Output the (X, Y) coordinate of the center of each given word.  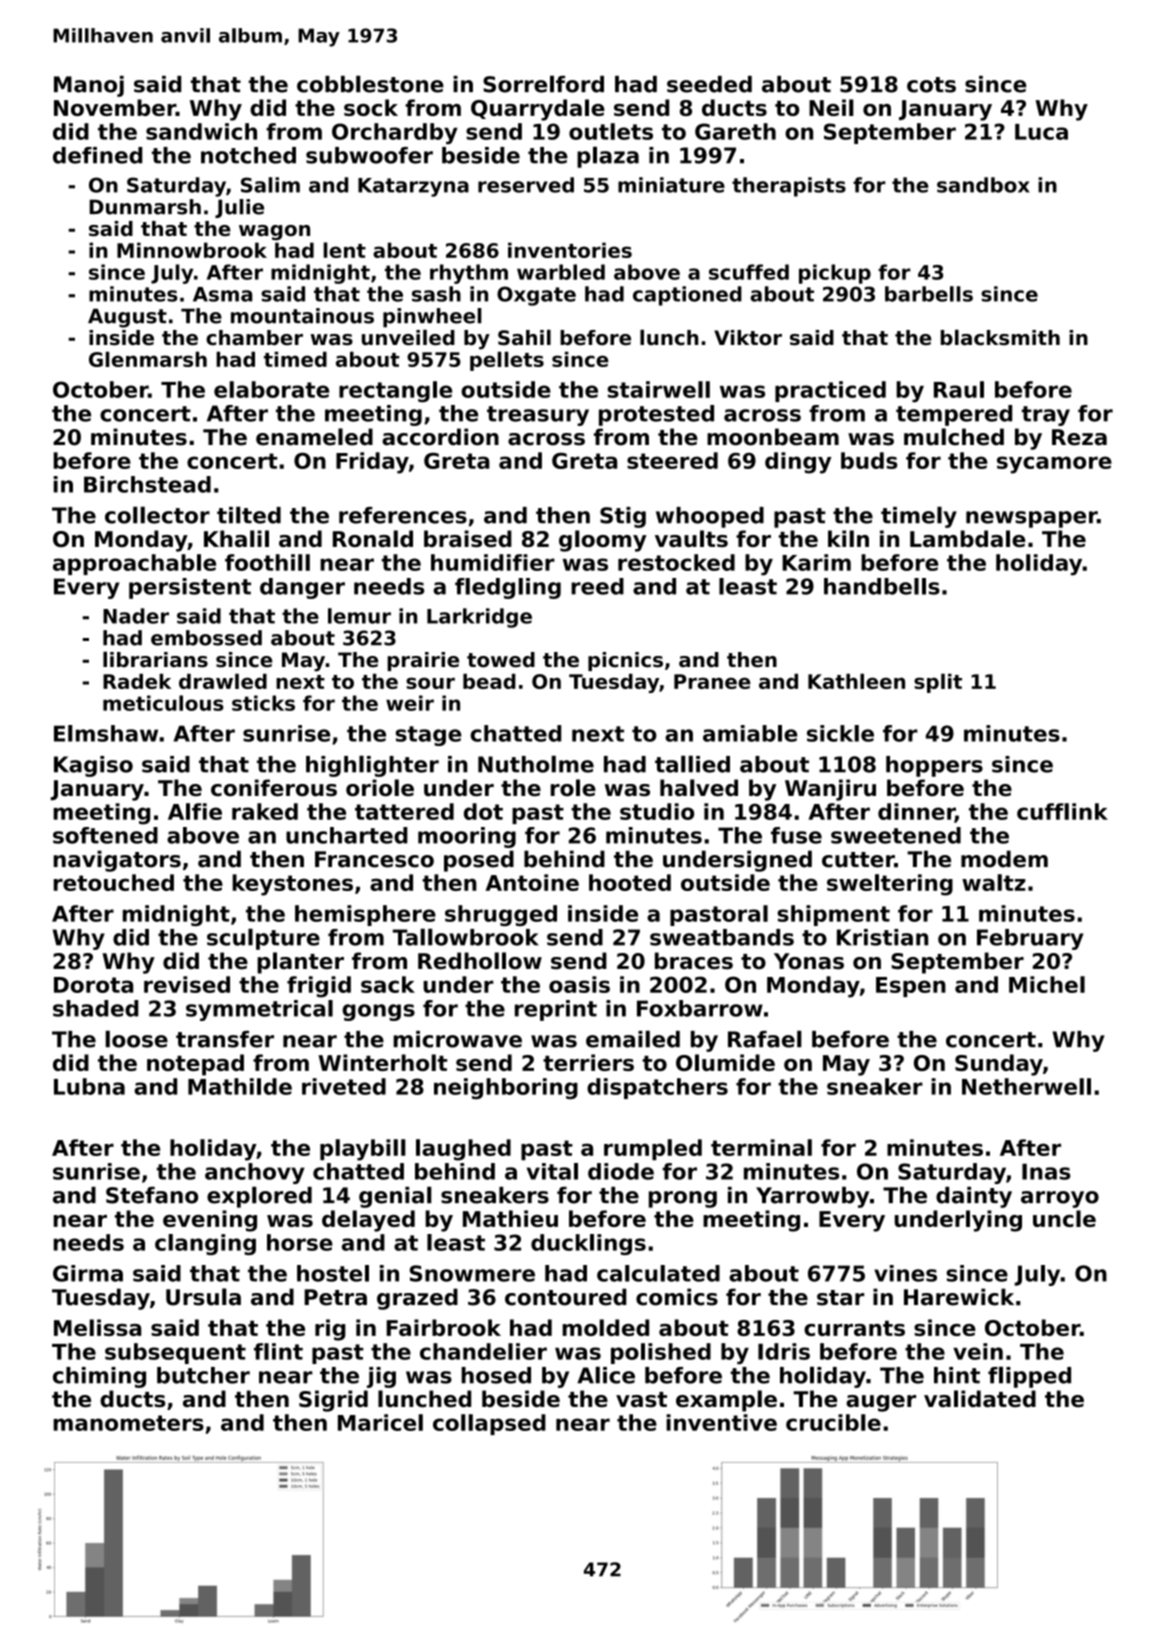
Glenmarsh (148, 359)
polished (661, 1353)
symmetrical (259, 1010)
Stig (623, 517)
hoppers (934, 766)
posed (479, 861)
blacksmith (1000, 337)
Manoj (89, 86)
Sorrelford (543, 84)
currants (854, 1328)
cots (931, 85)
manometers (128, 1423)
